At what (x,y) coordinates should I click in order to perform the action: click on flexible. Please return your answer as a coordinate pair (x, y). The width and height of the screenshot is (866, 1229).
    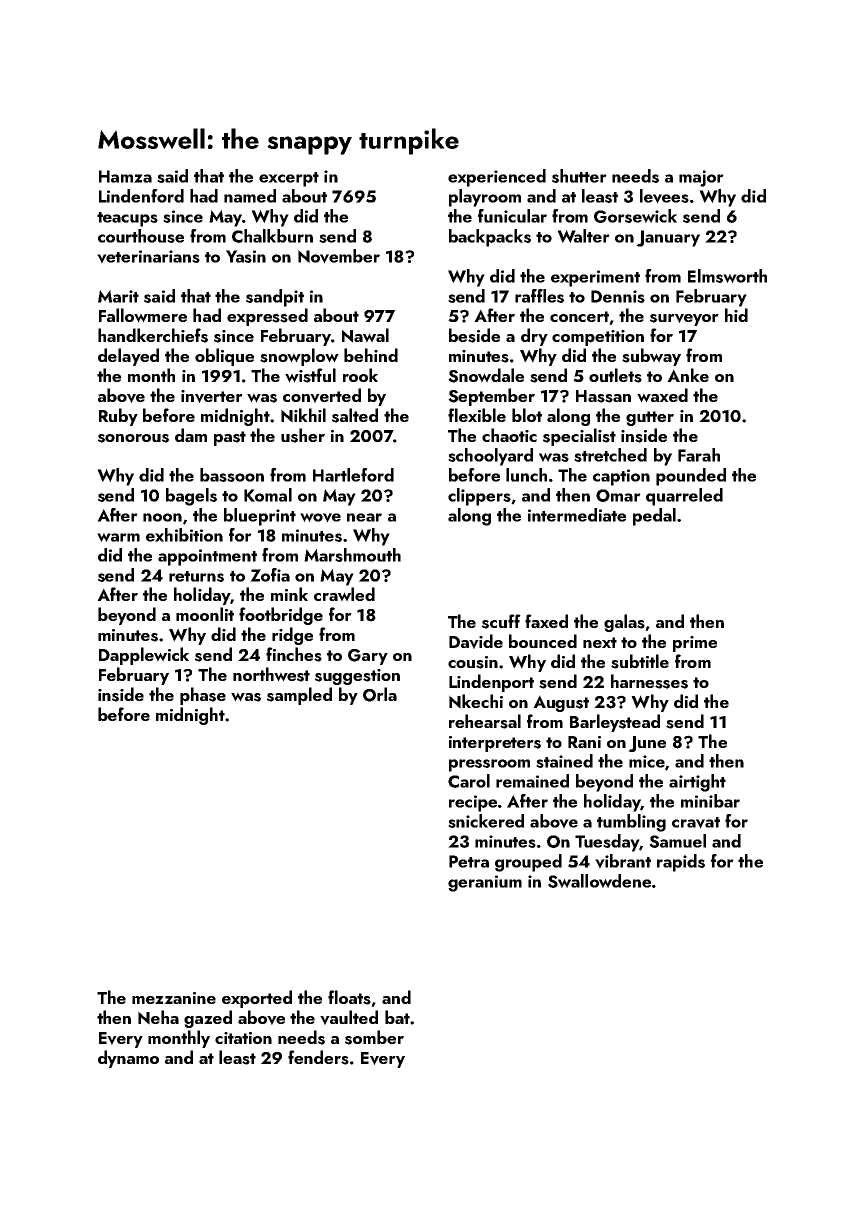
    Looking at the image, I should click on (477, 415).
